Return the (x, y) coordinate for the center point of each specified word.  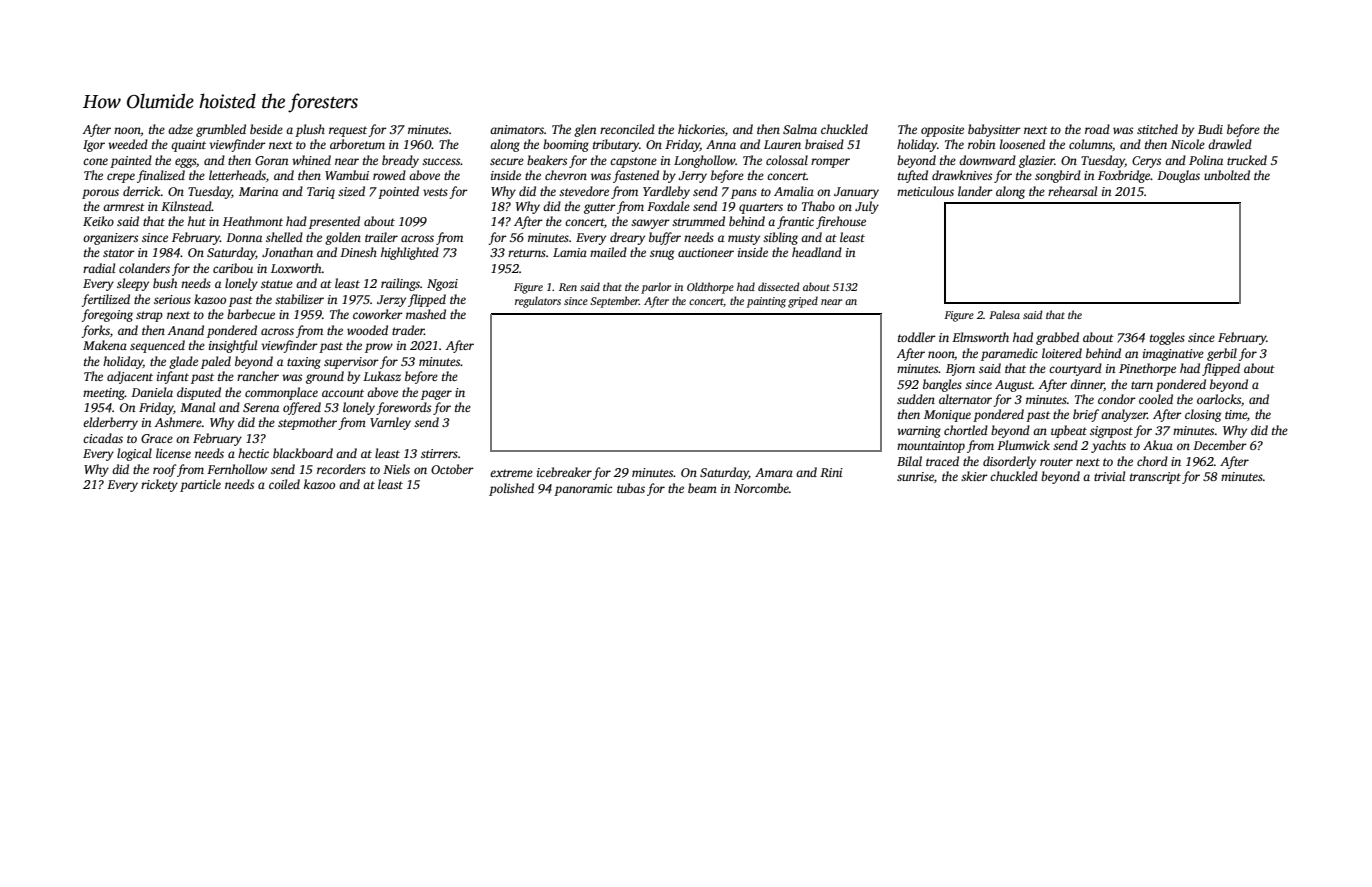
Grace (157, 438)
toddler (917, 337)
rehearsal (1072, 191)
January (856, 193)
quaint (188, 146)
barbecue (251, 314)
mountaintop (931, 447)
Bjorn (960, 370)
